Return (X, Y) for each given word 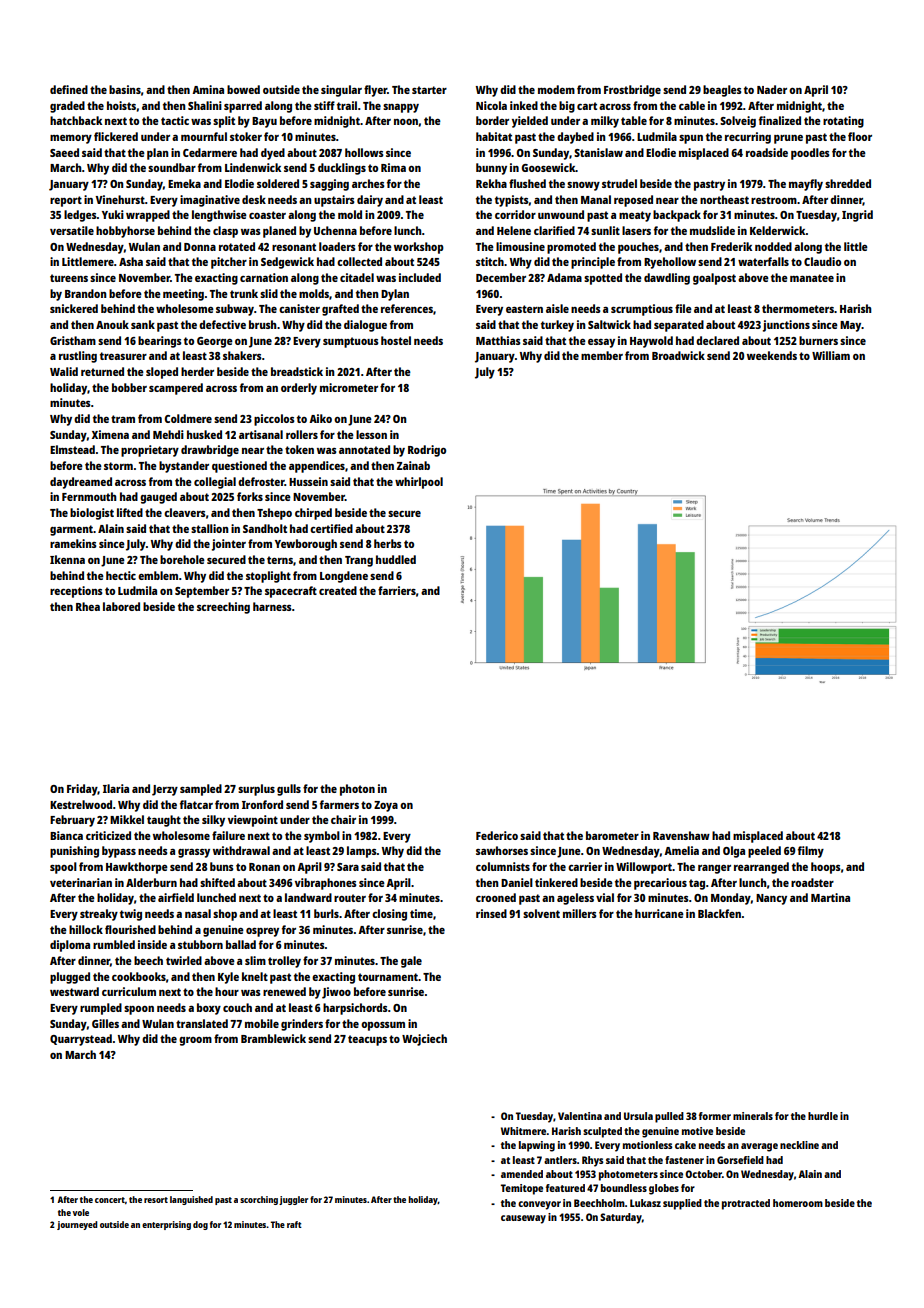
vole (81, 1212)
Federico (497, 835)
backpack (677, 216)
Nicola (491, 105)
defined (69, 89)
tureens (69, 278)
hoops (826, 868)
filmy (811, 852)
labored (121, 606)
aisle (557, 308)
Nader (772, 89)
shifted (217, 882)
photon (357, 790)
